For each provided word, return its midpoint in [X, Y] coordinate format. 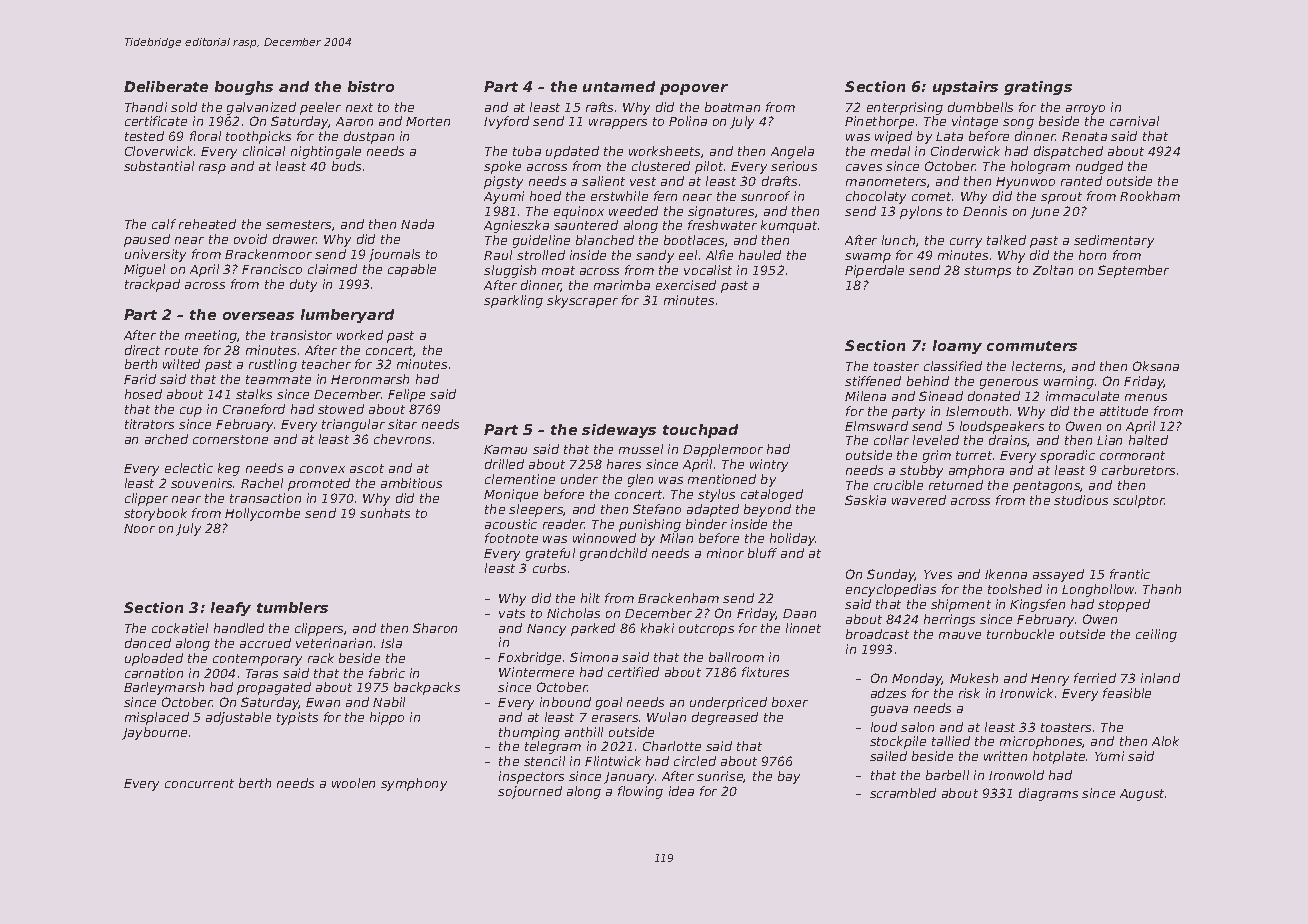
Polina [688, 121]
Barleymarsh [164, 688]
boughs [244, 88]
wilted [181, 364]
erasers [615, 718]
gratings [1038, 88]
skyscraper [582, 301]
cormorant [1132, 455]
